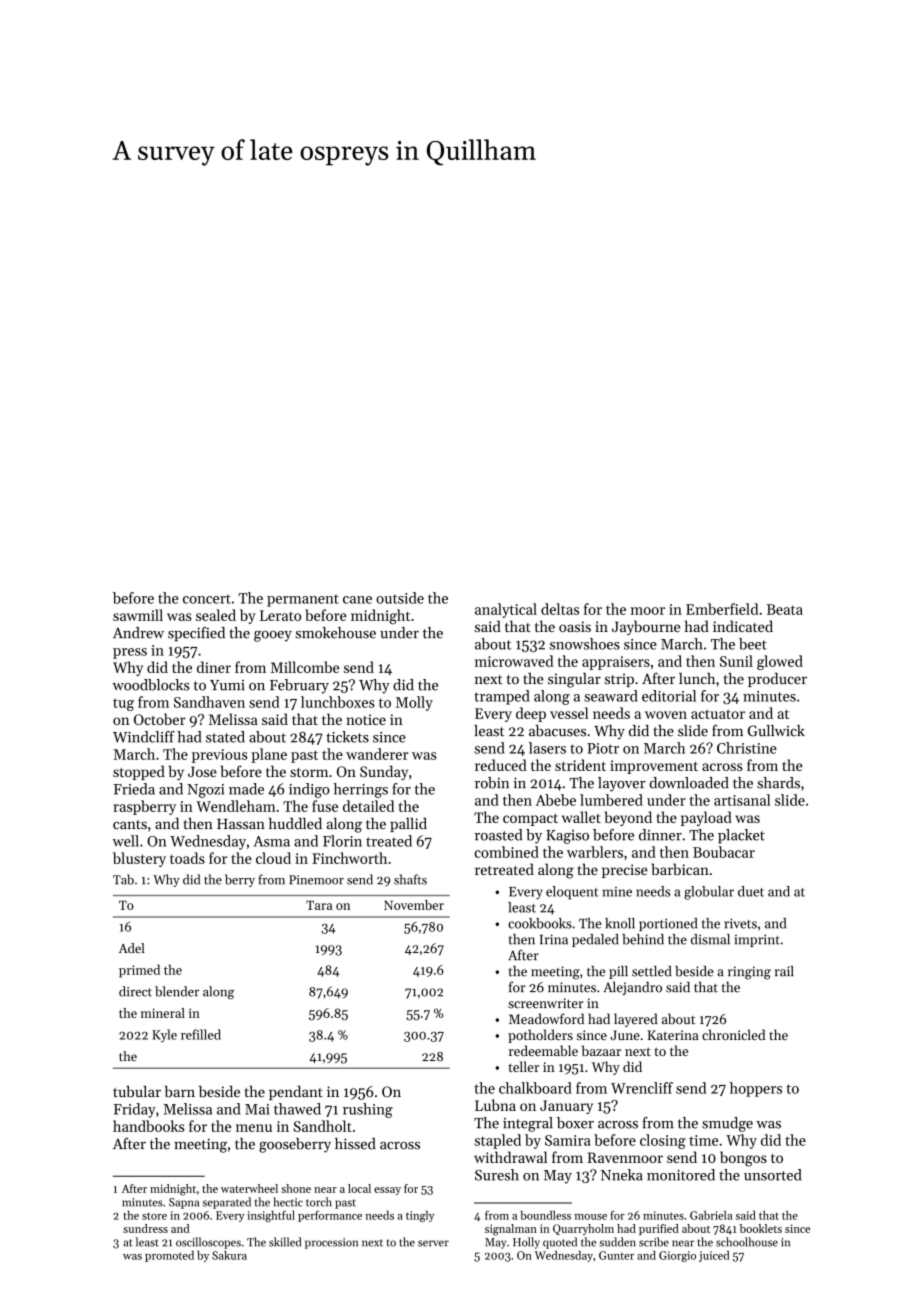 This image has width=924, height=1314. Describe the element at coordinates (756, 1089) in the image. I see `hoppers` at that location.
